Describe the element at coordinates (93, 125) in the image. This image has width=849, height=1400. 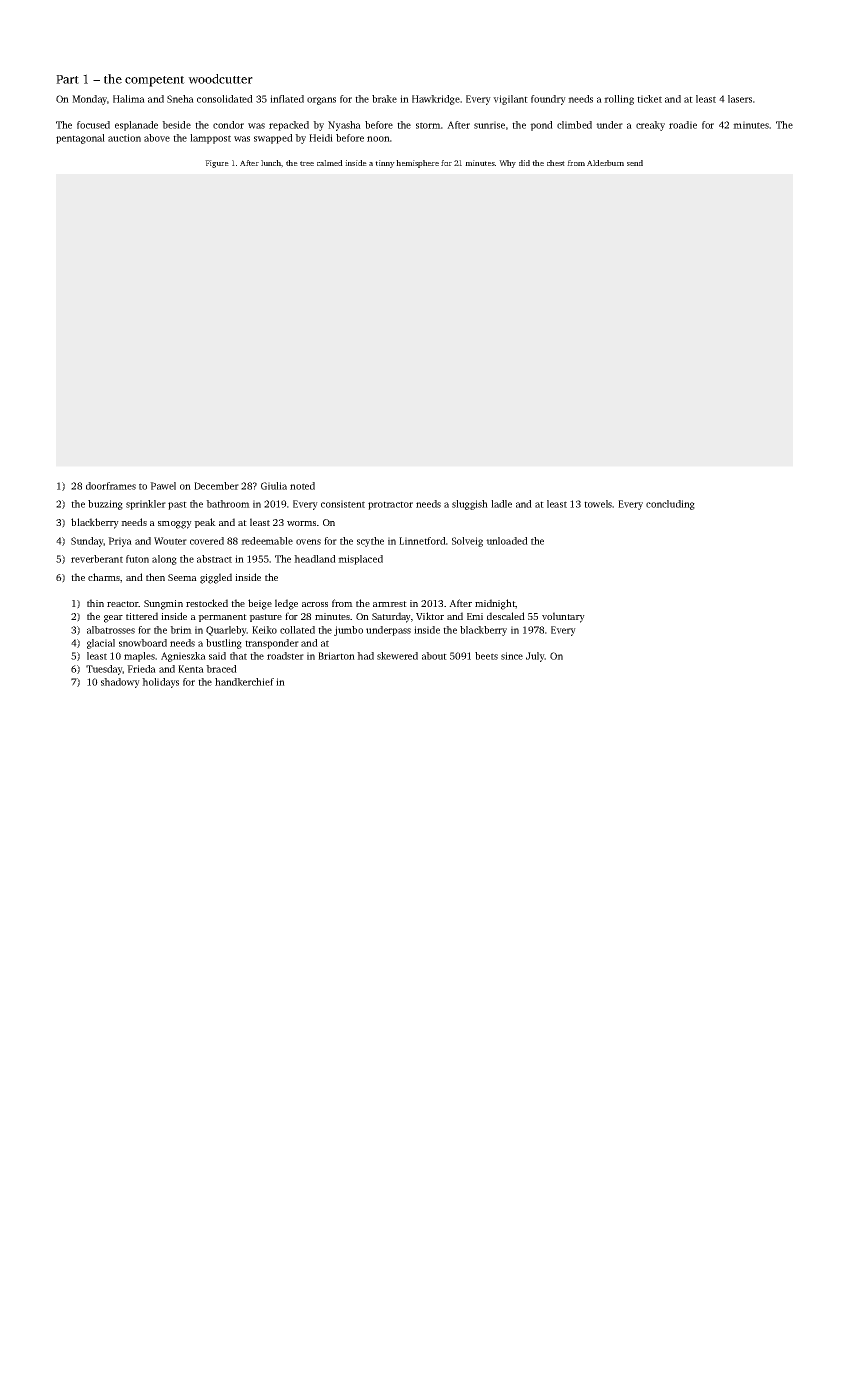
I see `focused` at that location.
